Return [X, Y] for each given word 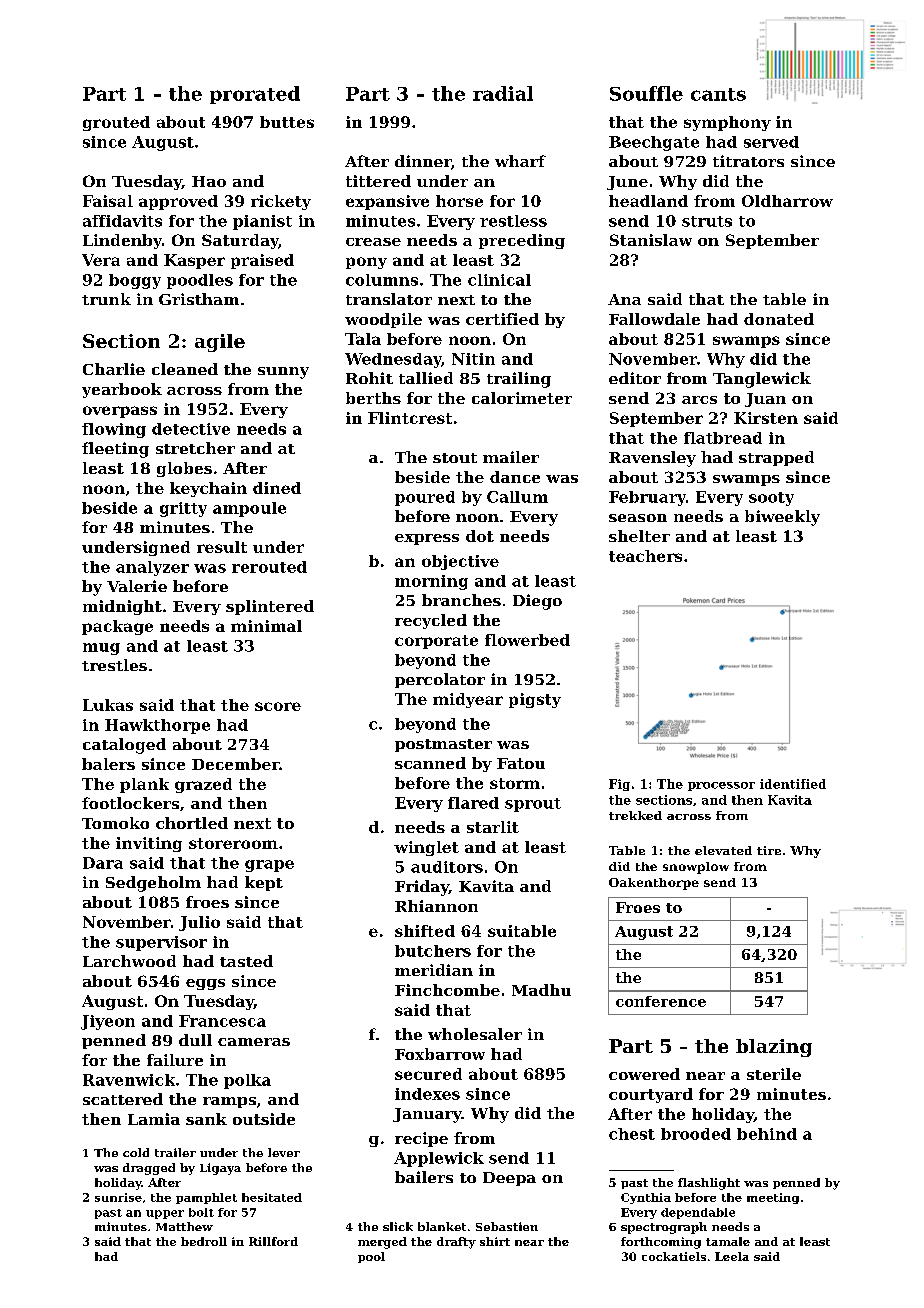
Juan [765, 400]
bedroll [204, 1241]
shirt [495, 1241]
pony [366, 263]
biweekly [782, 518]
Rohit [369, 378]
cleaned [185, 369]
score [278, 706]
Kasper [194, 261]
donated [779, 319]
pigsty [535, 700]
